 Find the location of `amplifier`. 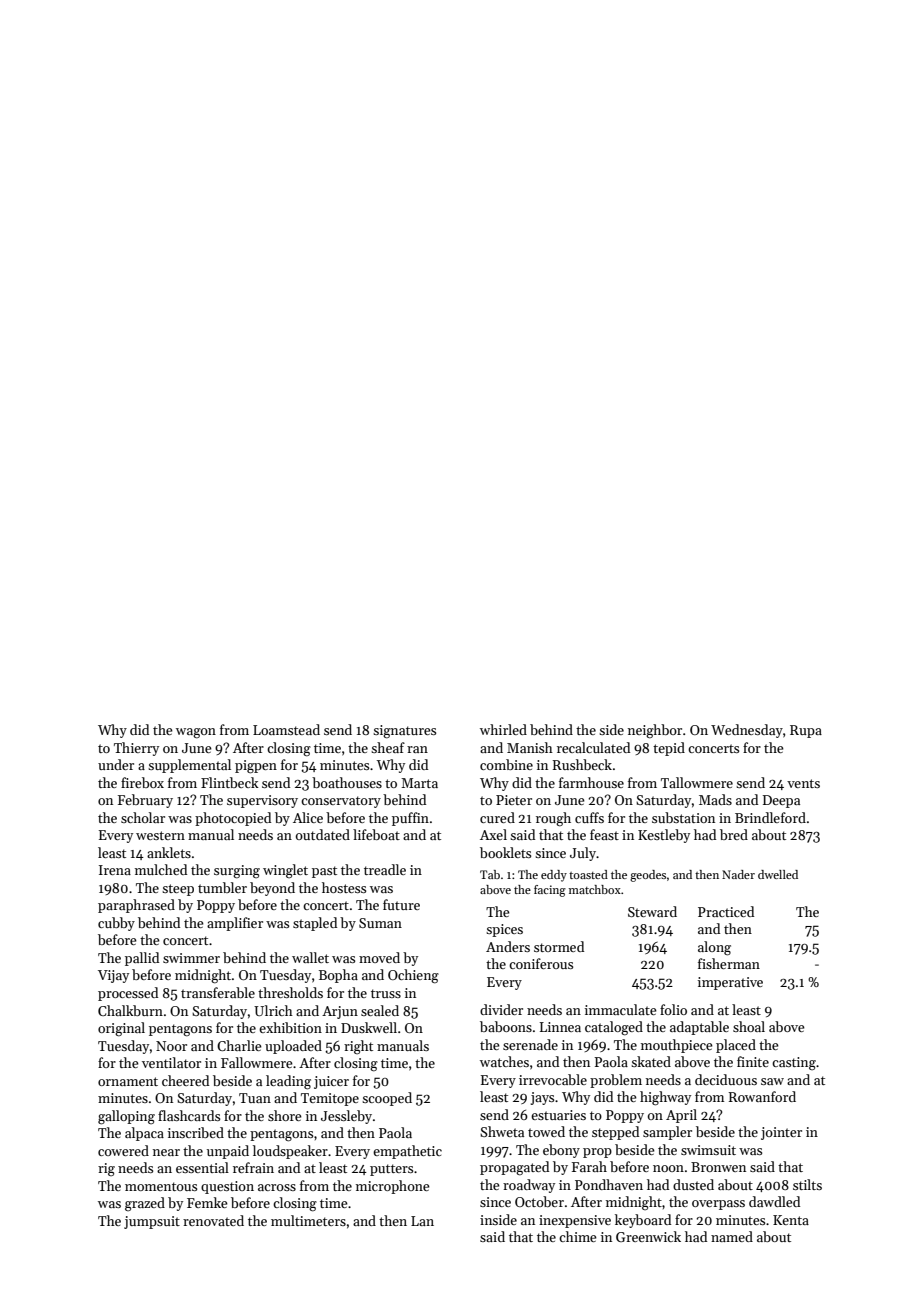

amplifier is located at coordinates (235, 924).
